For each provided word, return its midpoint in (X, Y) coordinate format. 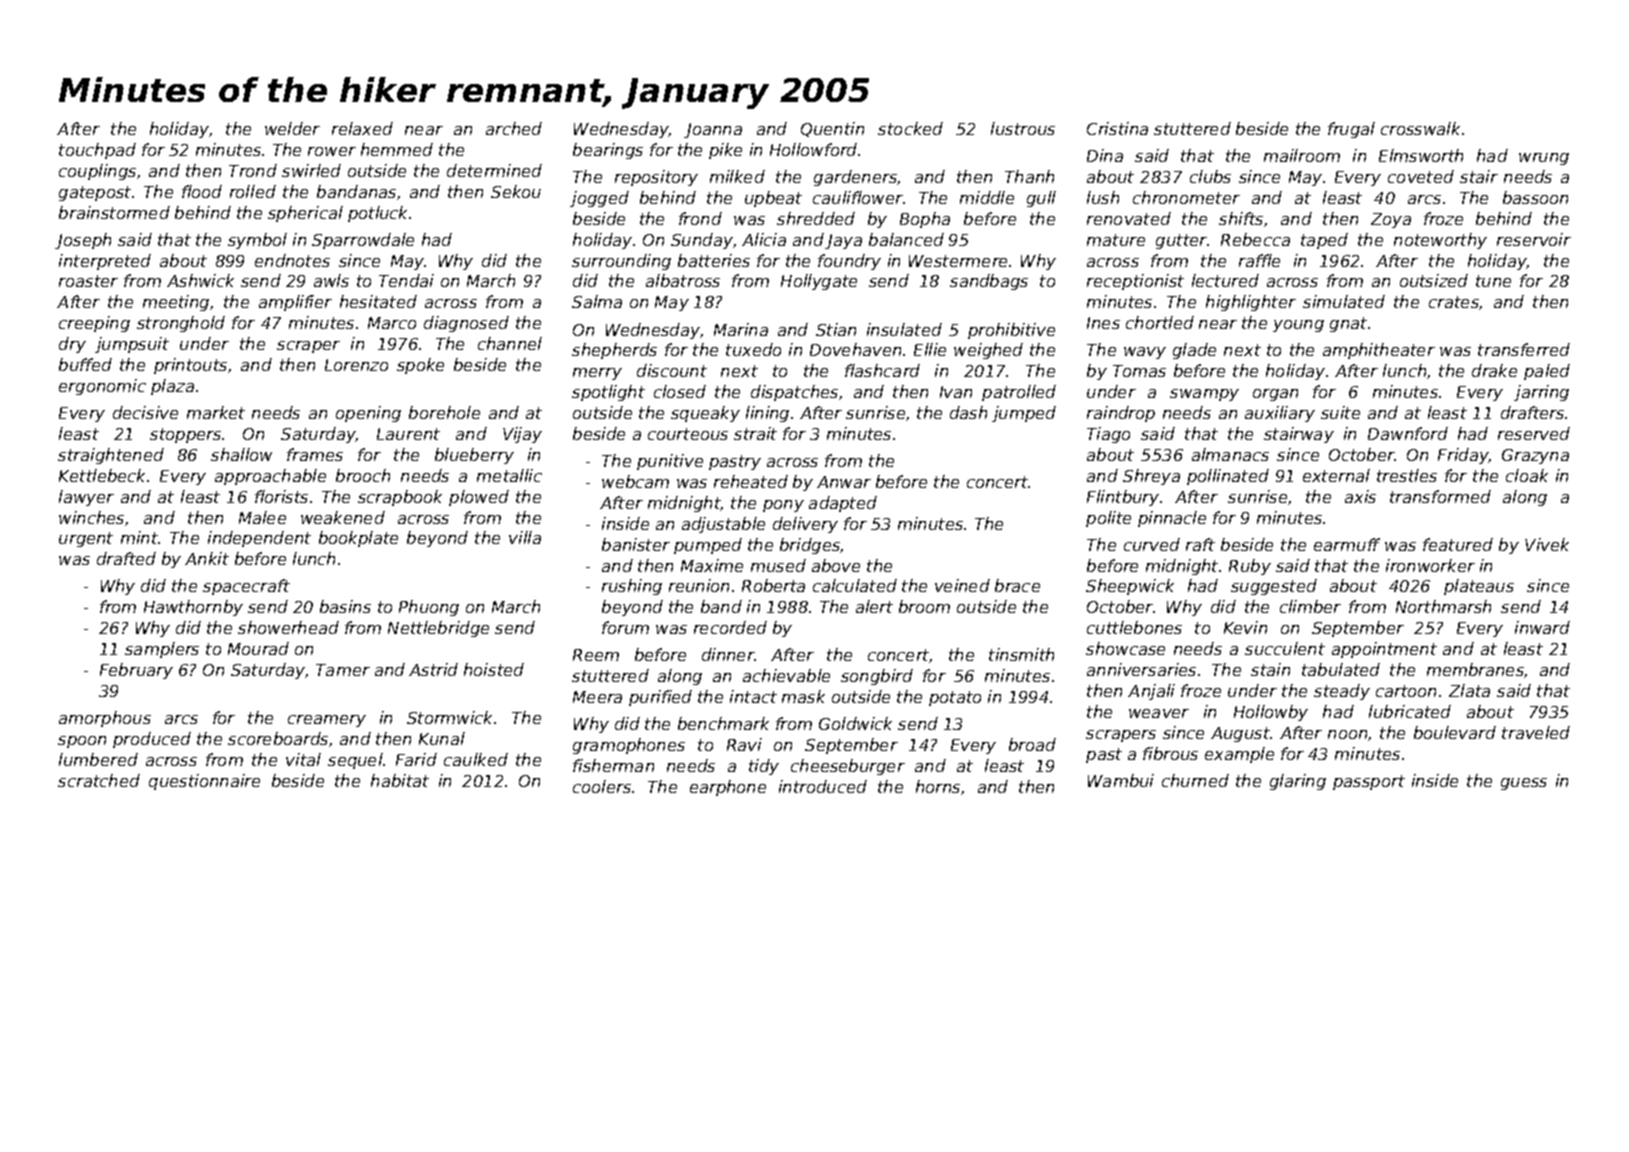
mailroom (1302, 155)
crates (1454, 303)
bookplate (358, 539)
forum (625, 627)
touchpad (97, 151)
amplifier (295, 303)
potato (955, 698)
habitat (400, 780)
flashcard (882, 370)
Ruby (1250, 567)
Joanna (713, 130)
